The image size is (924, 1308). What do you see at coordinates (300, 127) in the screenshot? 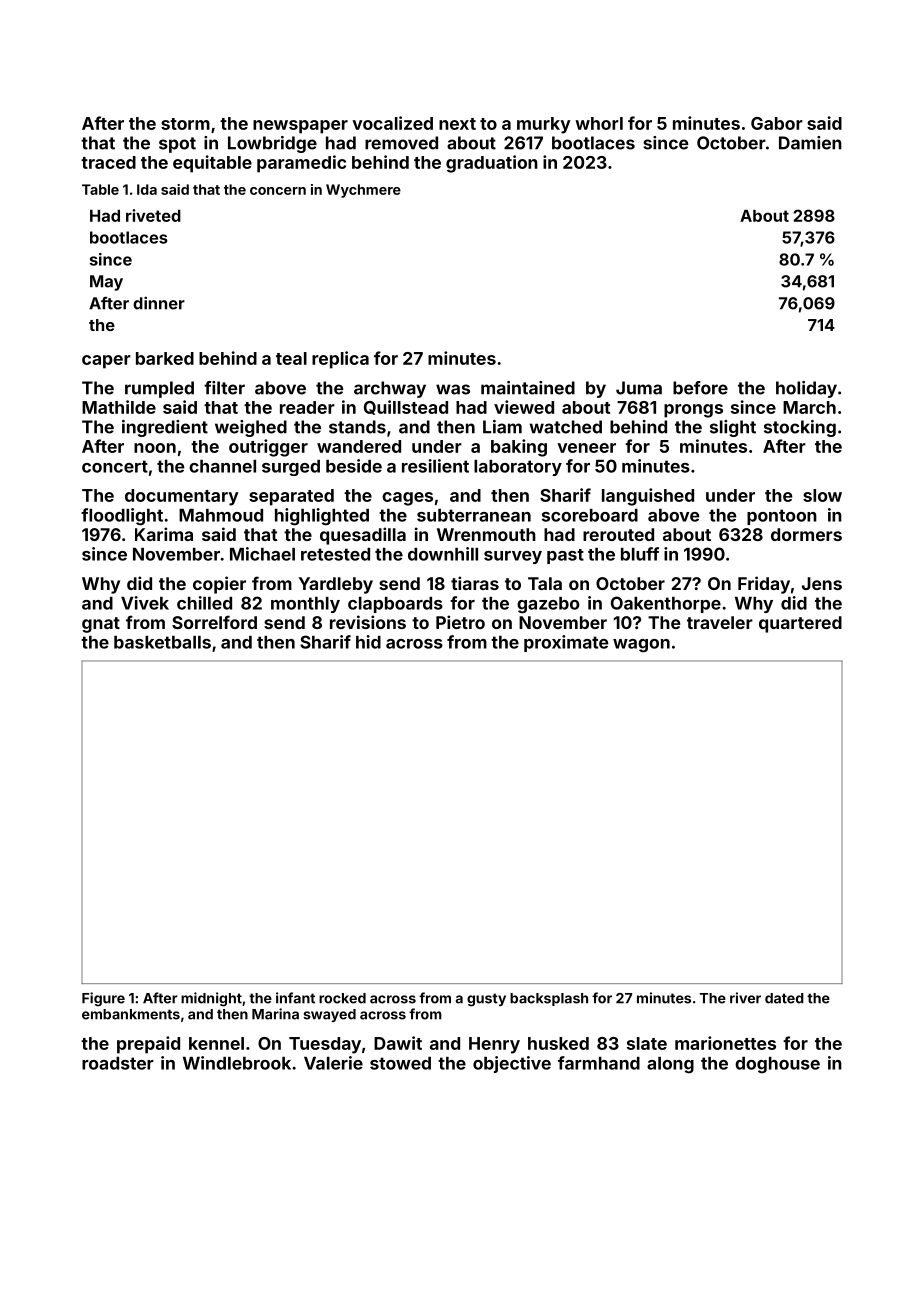
I see `newspaper` at bounding box center [300, 127].
